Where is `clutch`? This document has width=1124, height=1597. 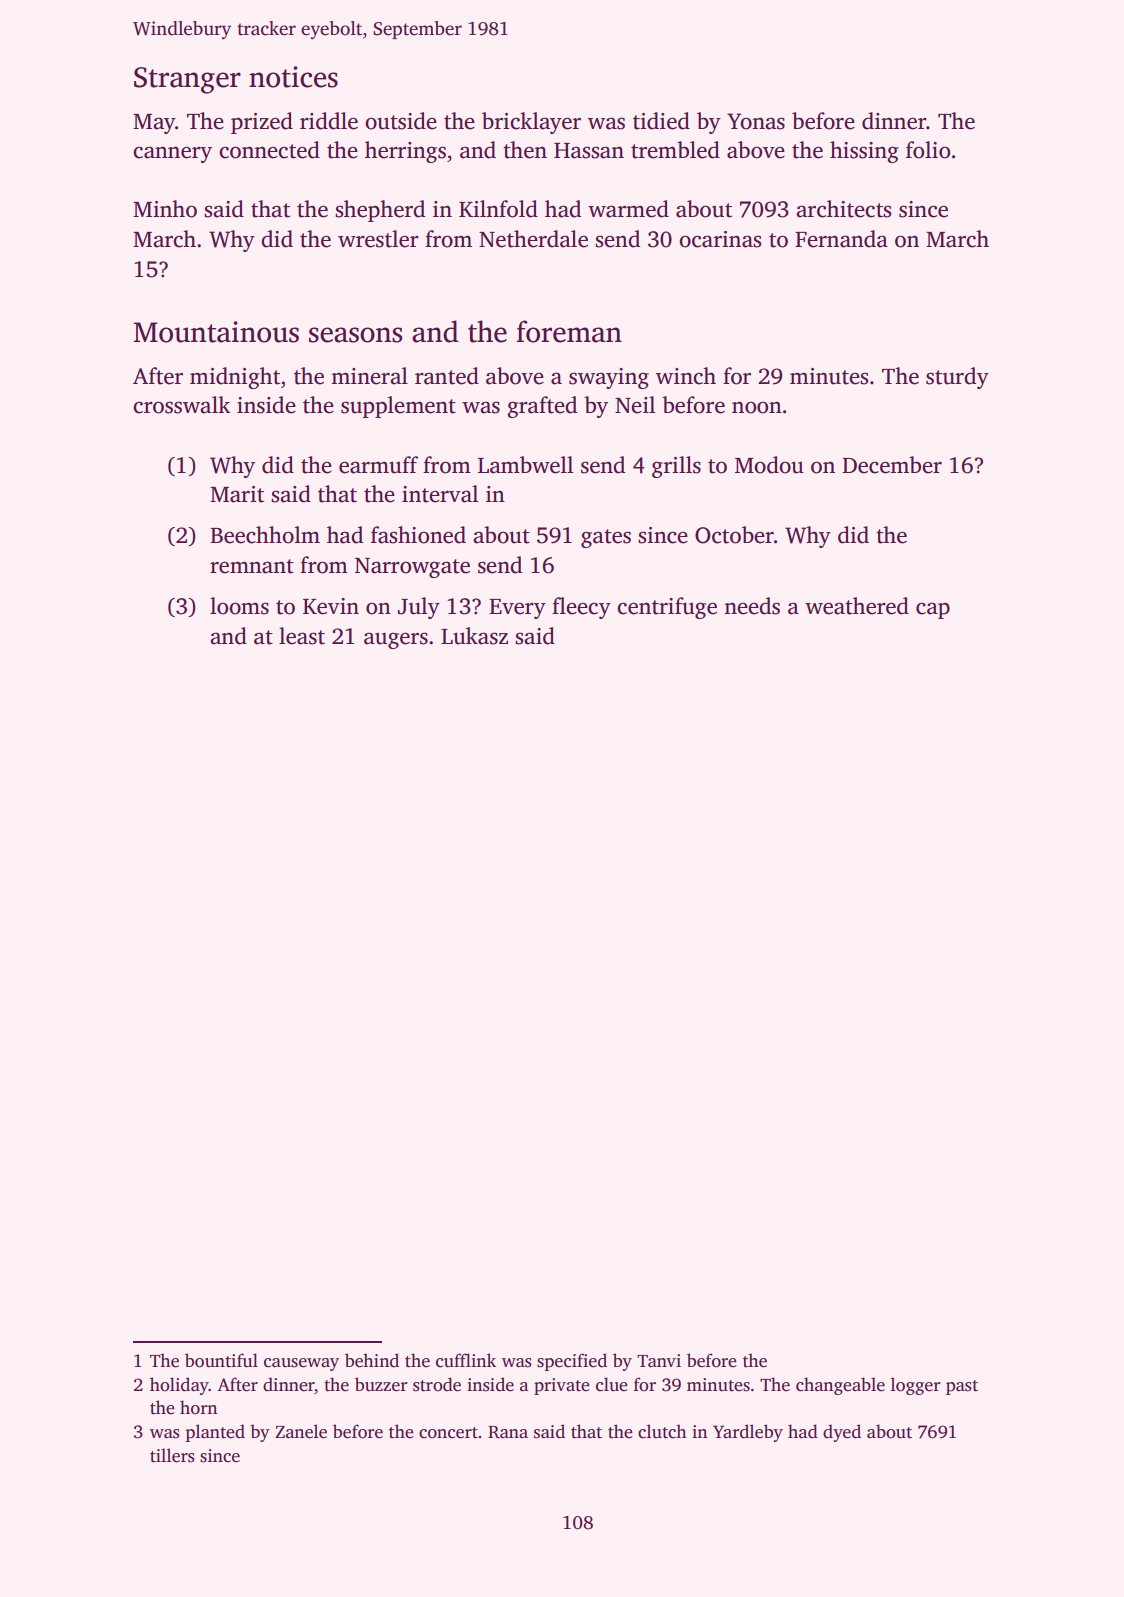
clutch is located at coordinates (662, 1431).
